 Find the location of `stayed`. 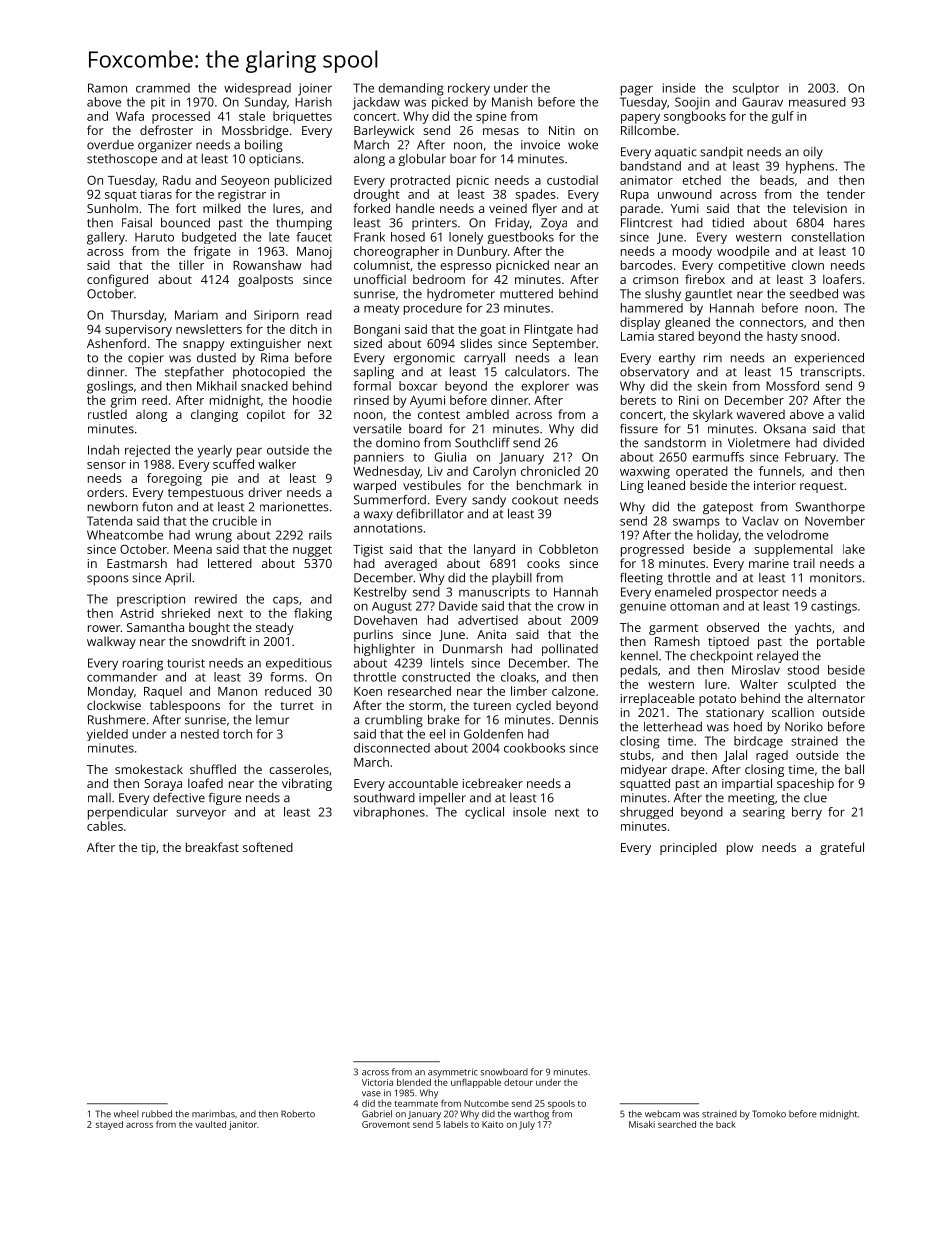

stayed is located at coordinates (109, 1125).
